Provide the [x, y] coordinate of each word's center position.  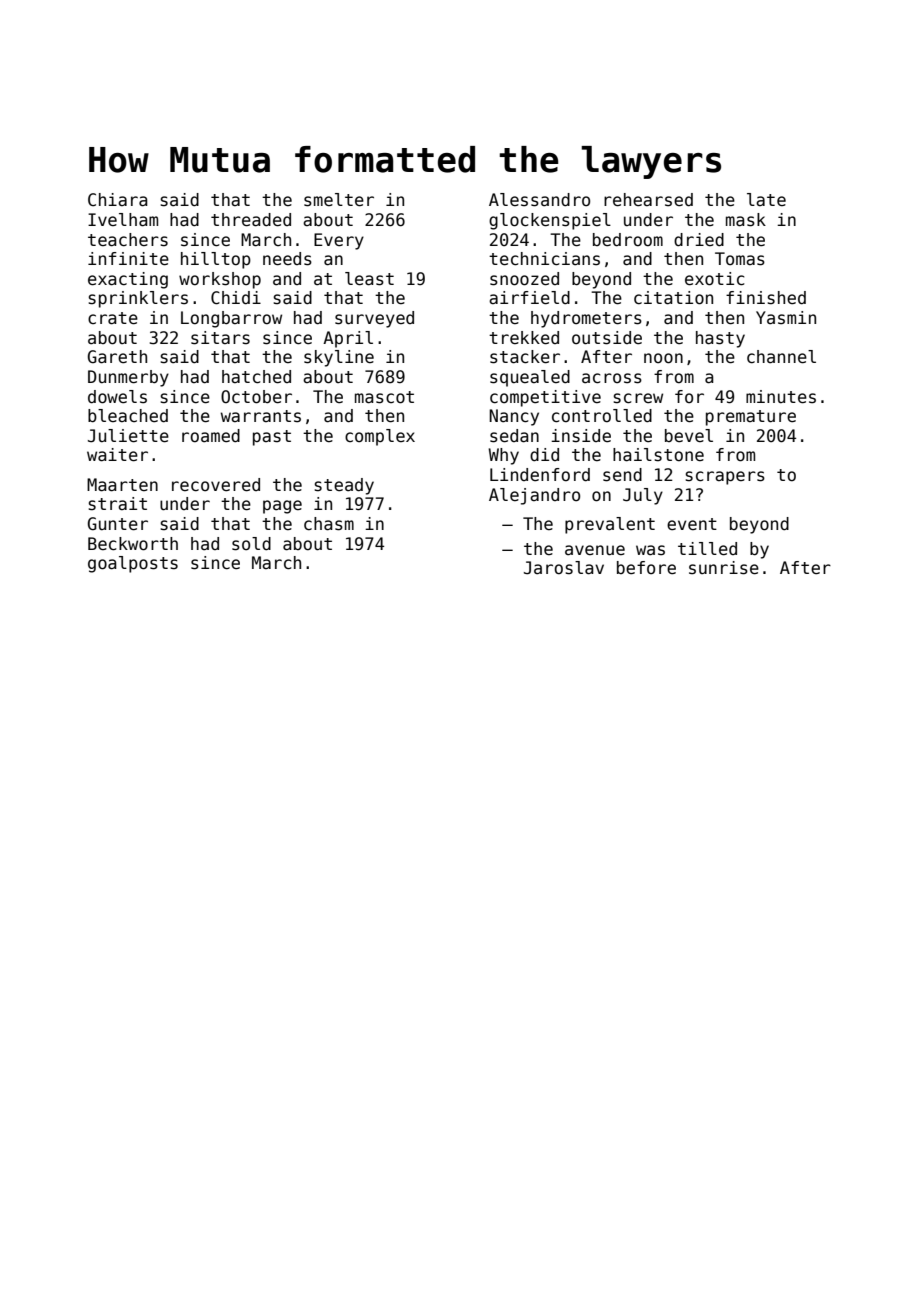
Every [339, 241]
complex [380, 437]
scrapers [725, 478]
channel [781, 357]
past [272, 438]
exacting [128, 280]
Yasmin [786, 318]
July [643, 496]
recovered [216, 485]
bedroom [628, 240]
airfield [529, 298]
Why [503, 456]
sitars [220, 338]
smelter [339, 200]
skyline [339, 358]
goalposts [133, 564]
